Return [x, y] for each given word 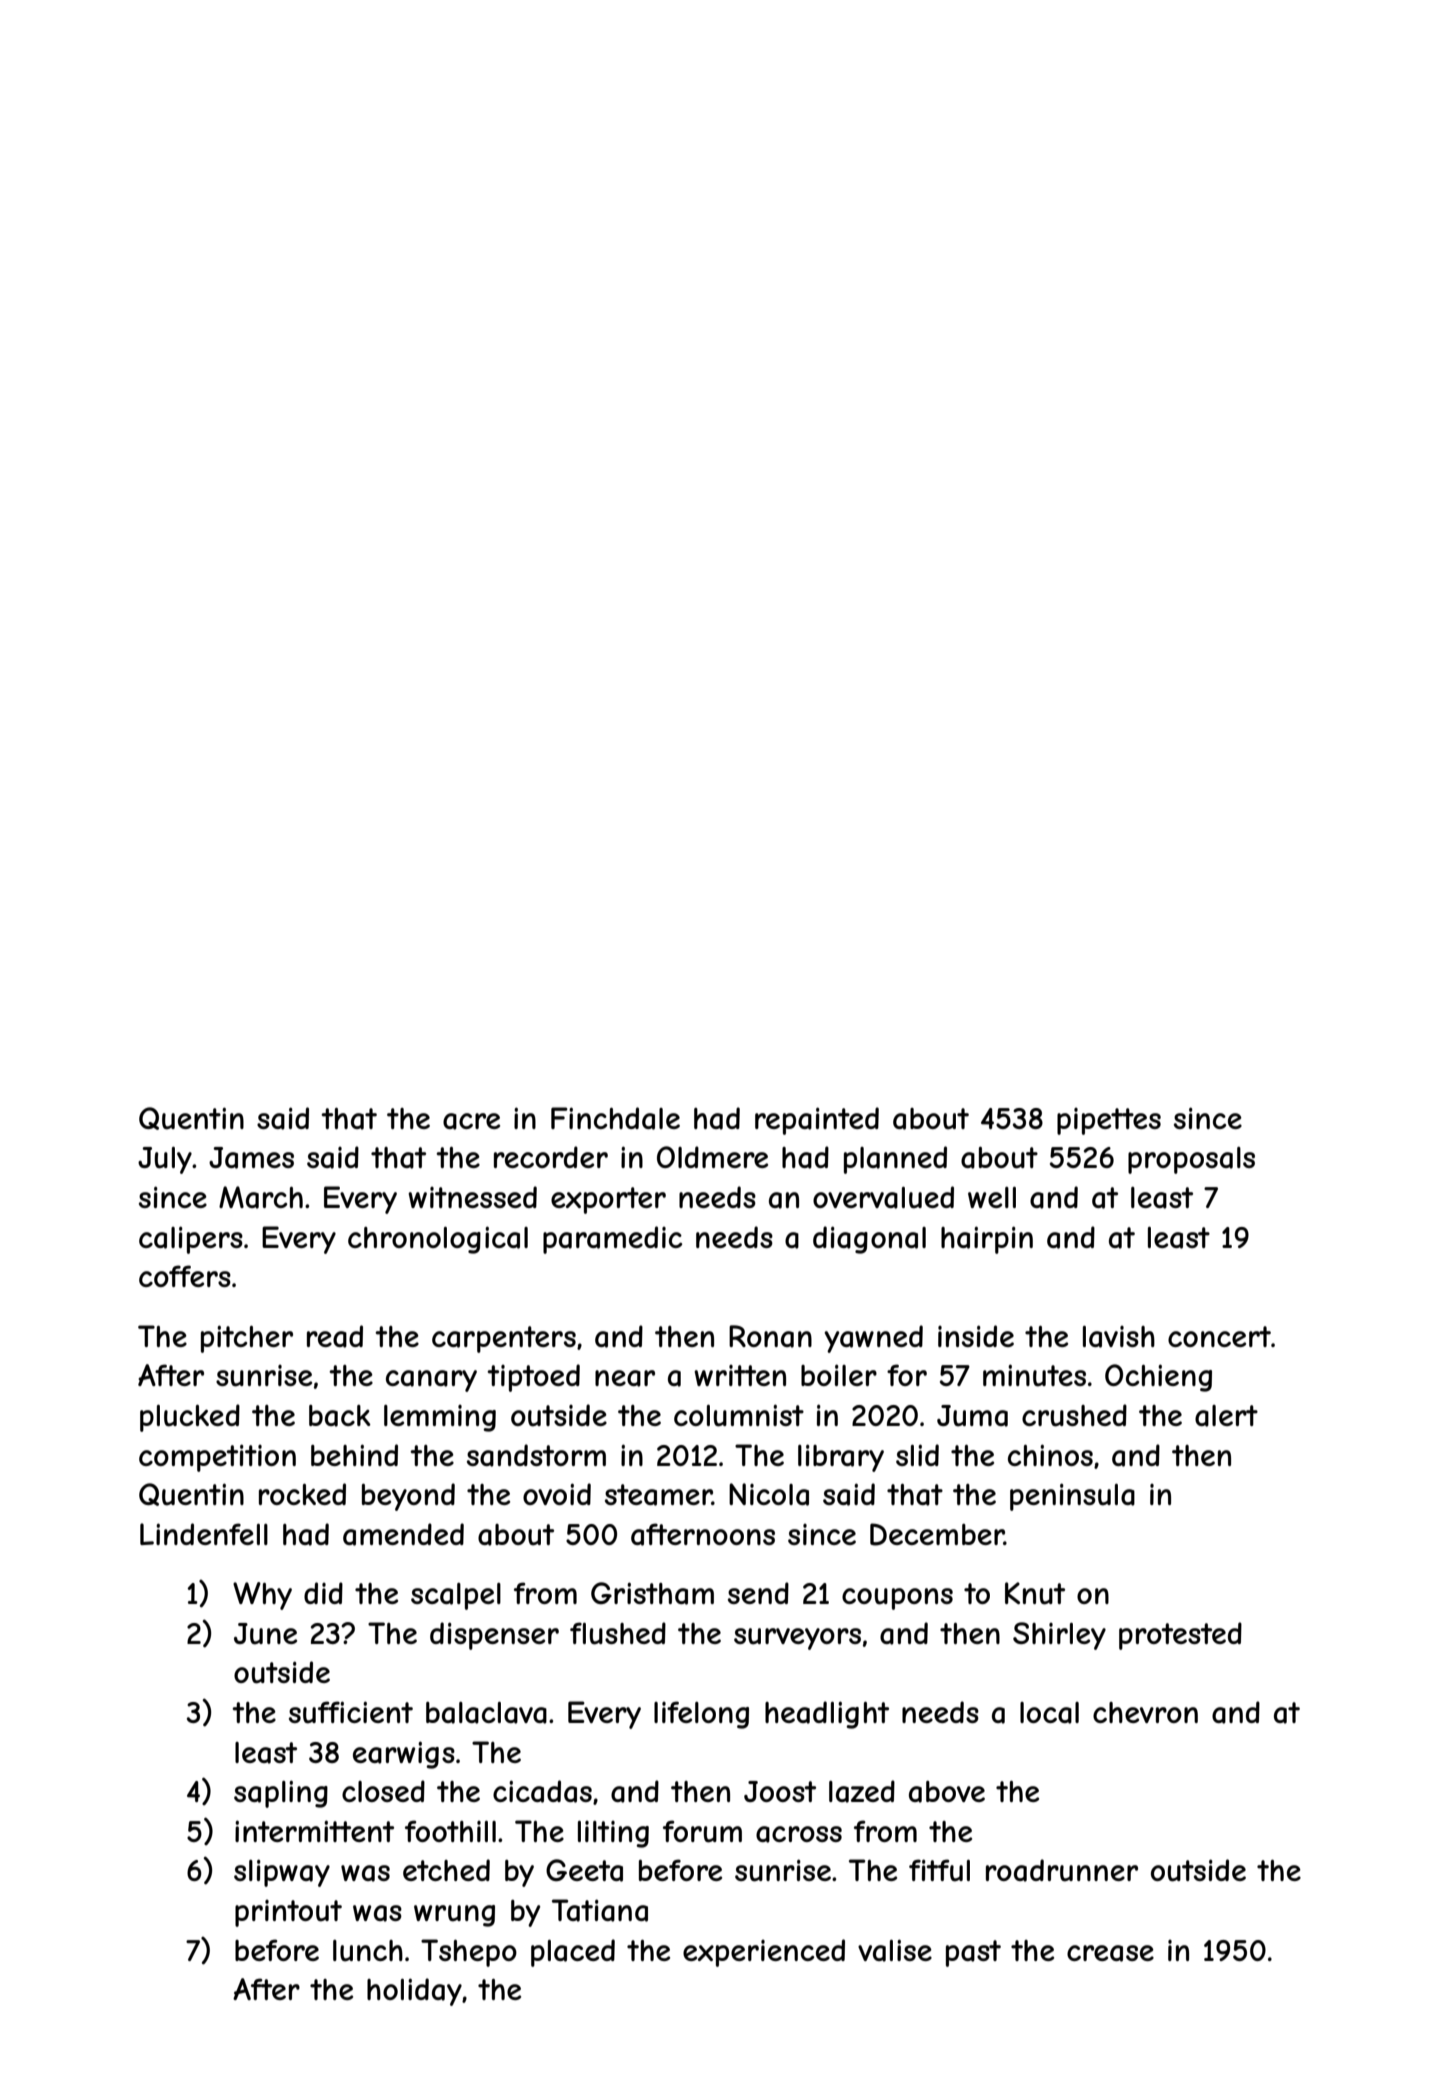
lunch [368, 1951]
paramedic [612, 1240]
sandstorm [536, 1455]
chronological [438, 1240]
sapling [281, 1794]
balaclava [486, 1713]
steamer [658, 1495]
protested [1180, 1636]
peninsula [1072, 1497]
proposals [1191, 1160]
